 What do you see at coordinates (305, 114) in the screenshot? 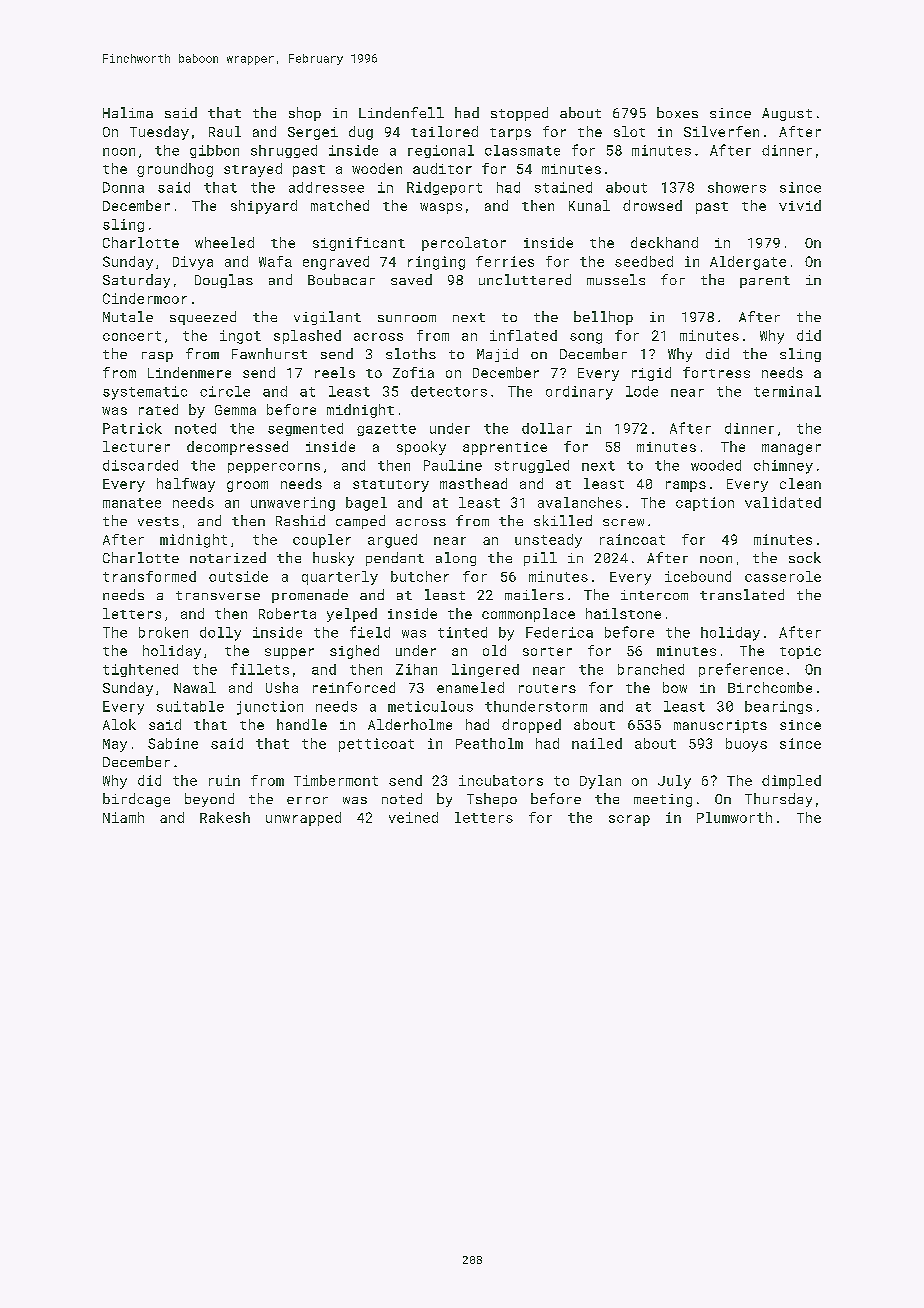
I see `shop` at bounding box center [305, 114].
